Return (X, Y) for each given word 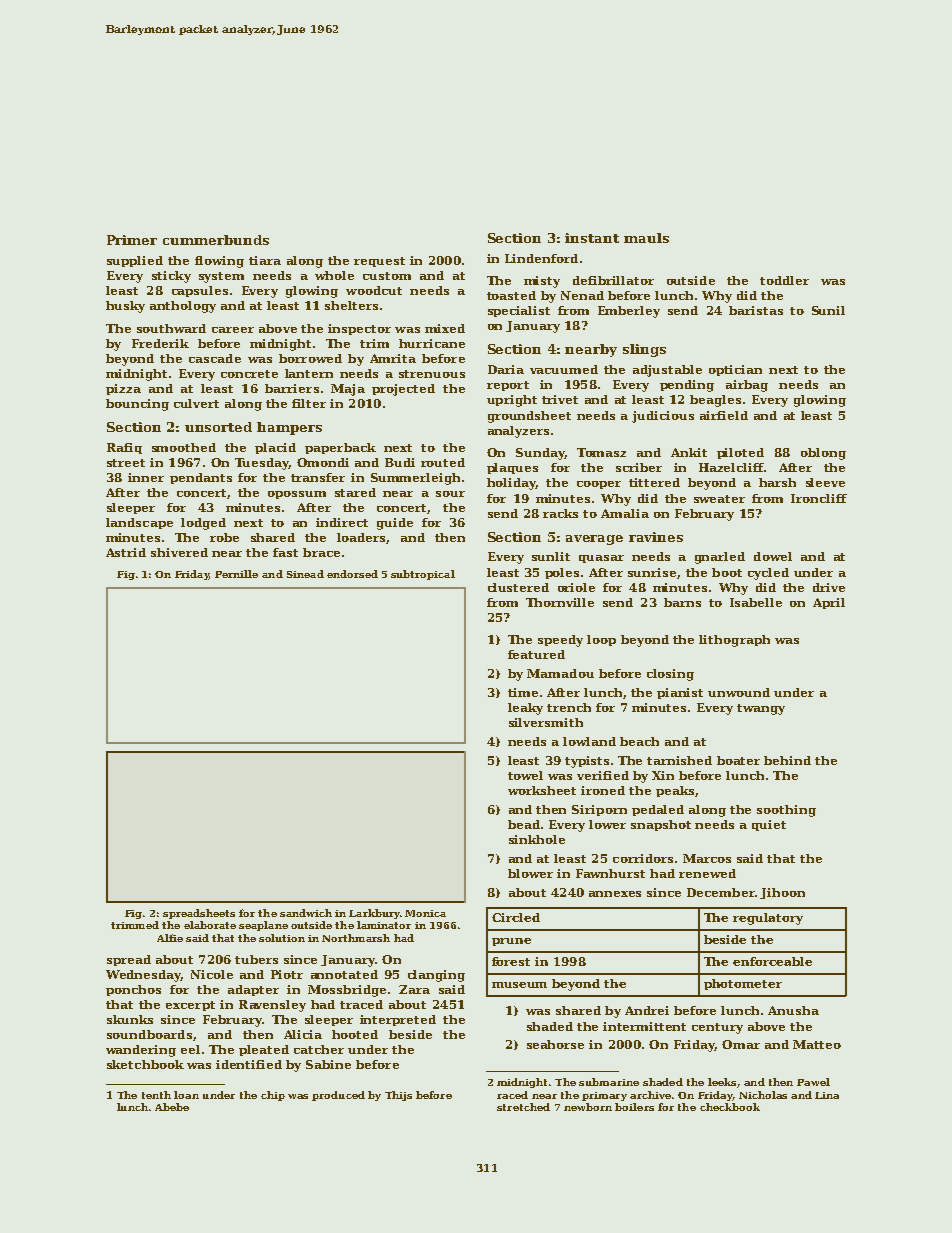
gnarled (720, 558)
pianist (680, 693)
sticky (171, 277)
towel (525, 775)
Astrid (126, 552)
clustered (518, 587)
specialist (519, 311)
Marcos (707, 858)
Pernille (236, 574)
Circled (516, 917)
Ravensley (272, 1006)
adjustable (667, 371)
